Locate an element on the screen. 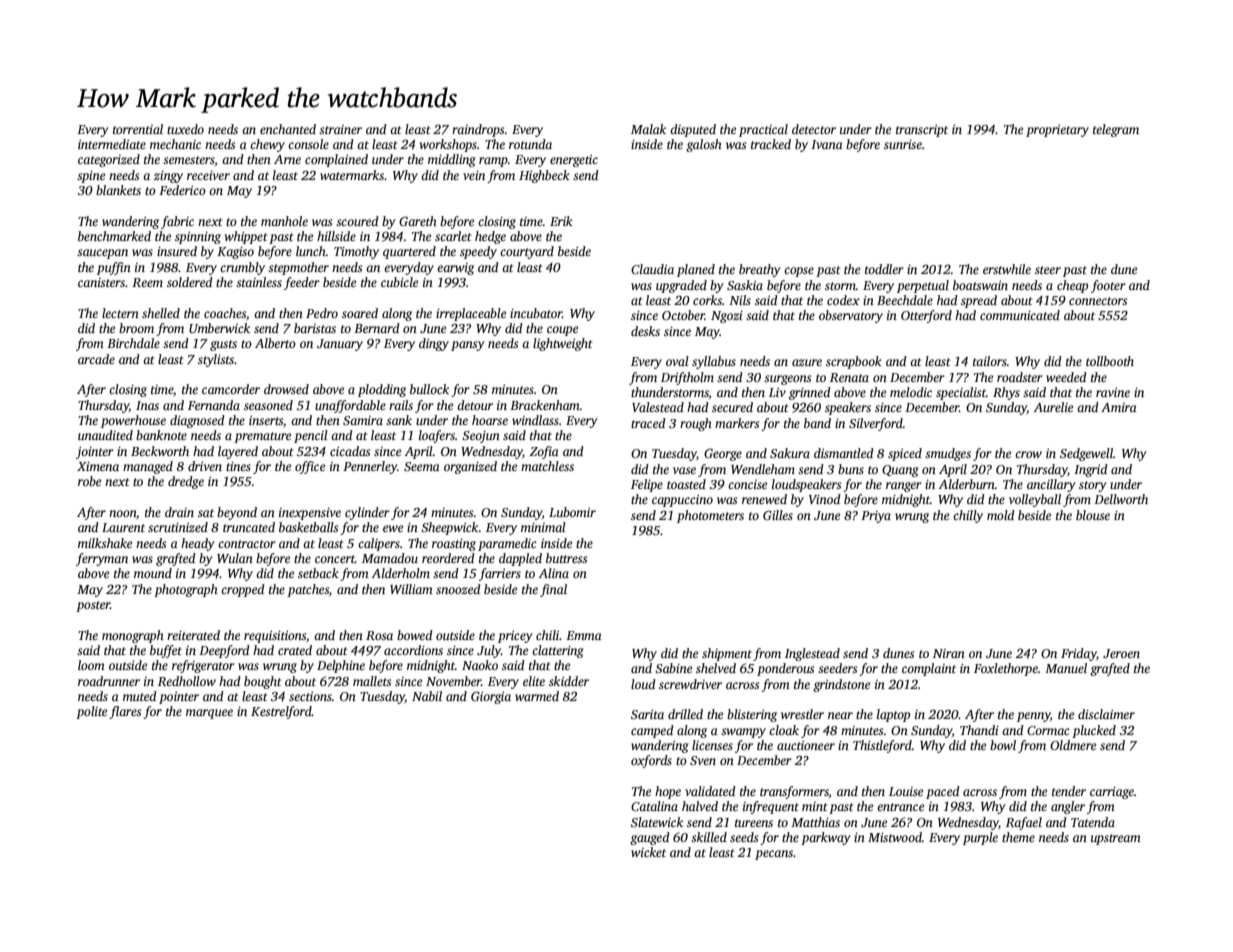 Image resolution: width=1233 pixels, height=952 pixels. soldered is located at coordinates (190, 282).
